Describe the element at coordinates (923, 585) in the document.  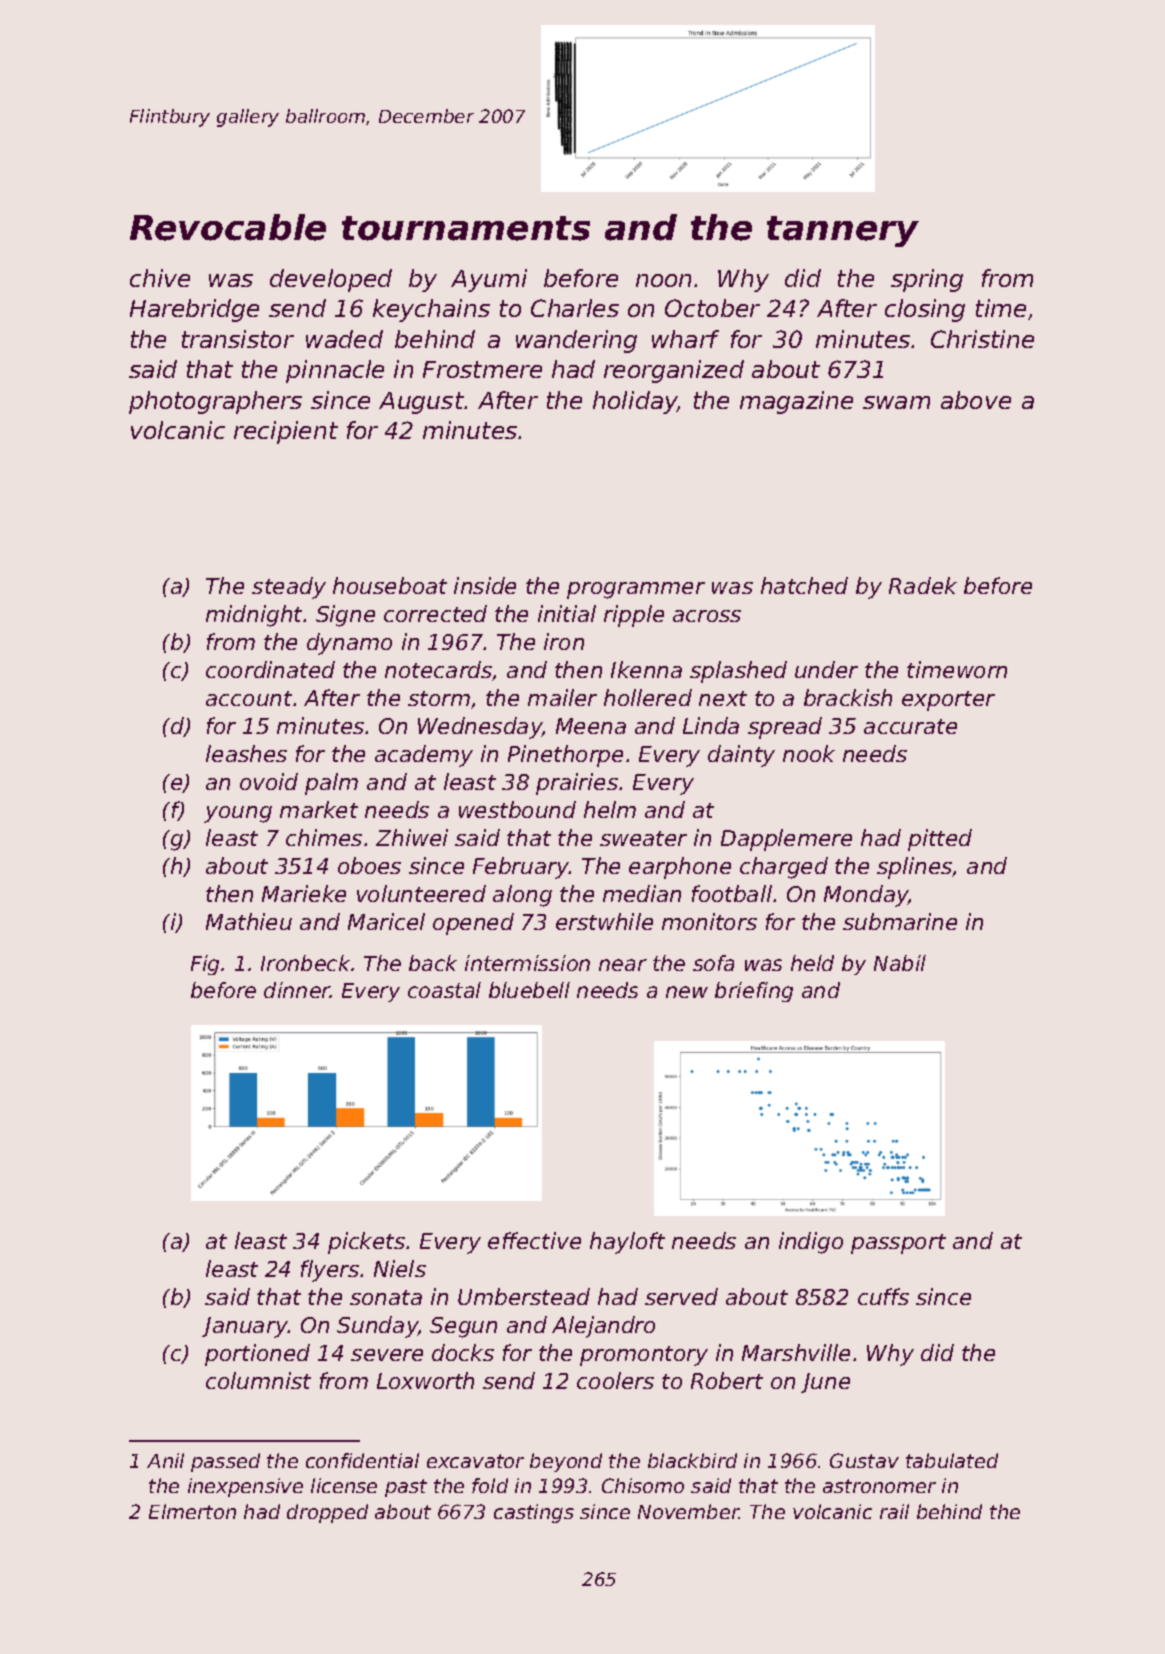
I see `Radek` at that location.
